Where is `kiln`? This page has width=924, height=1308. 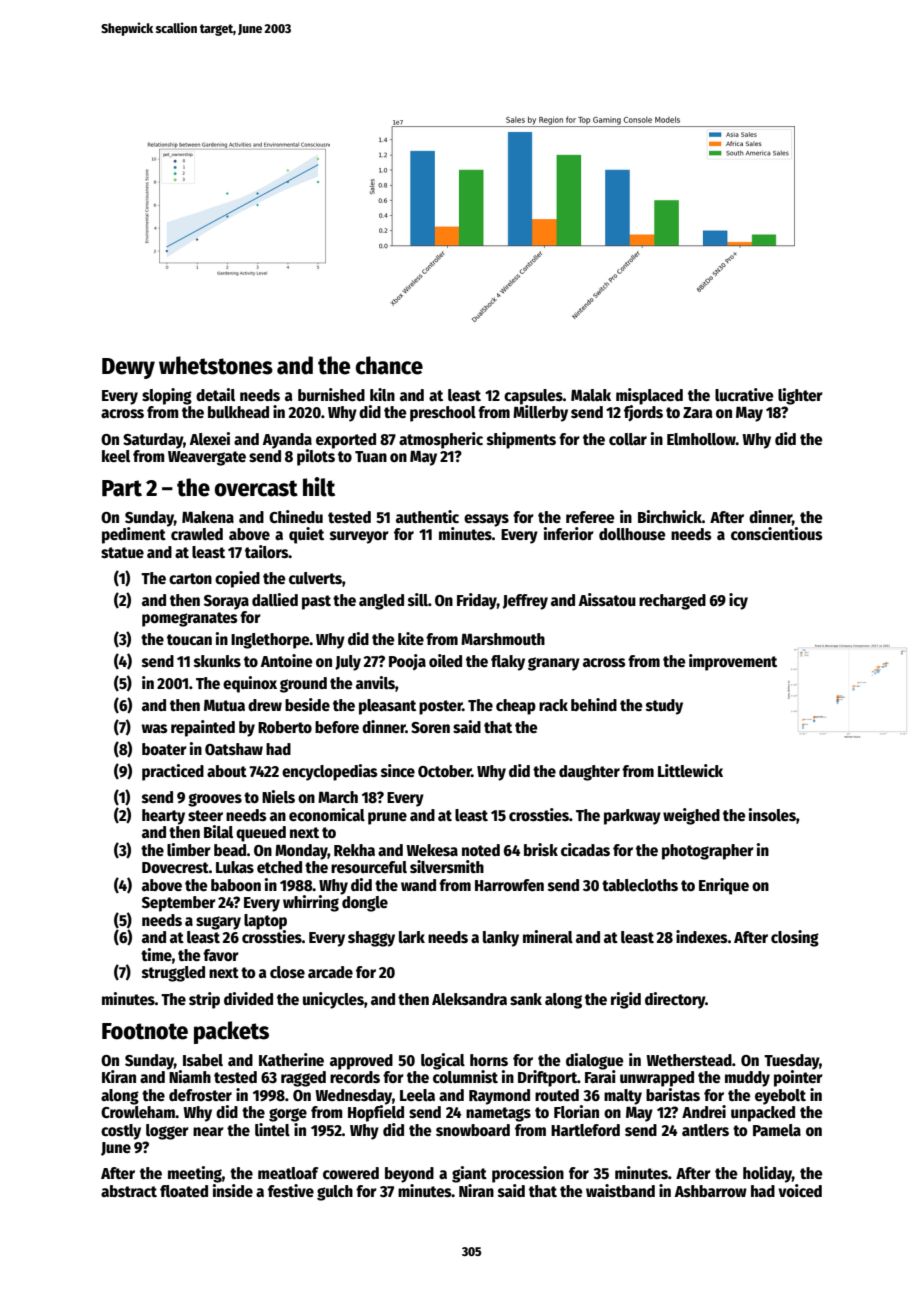 kiln is located at coordinates (382, 394).
